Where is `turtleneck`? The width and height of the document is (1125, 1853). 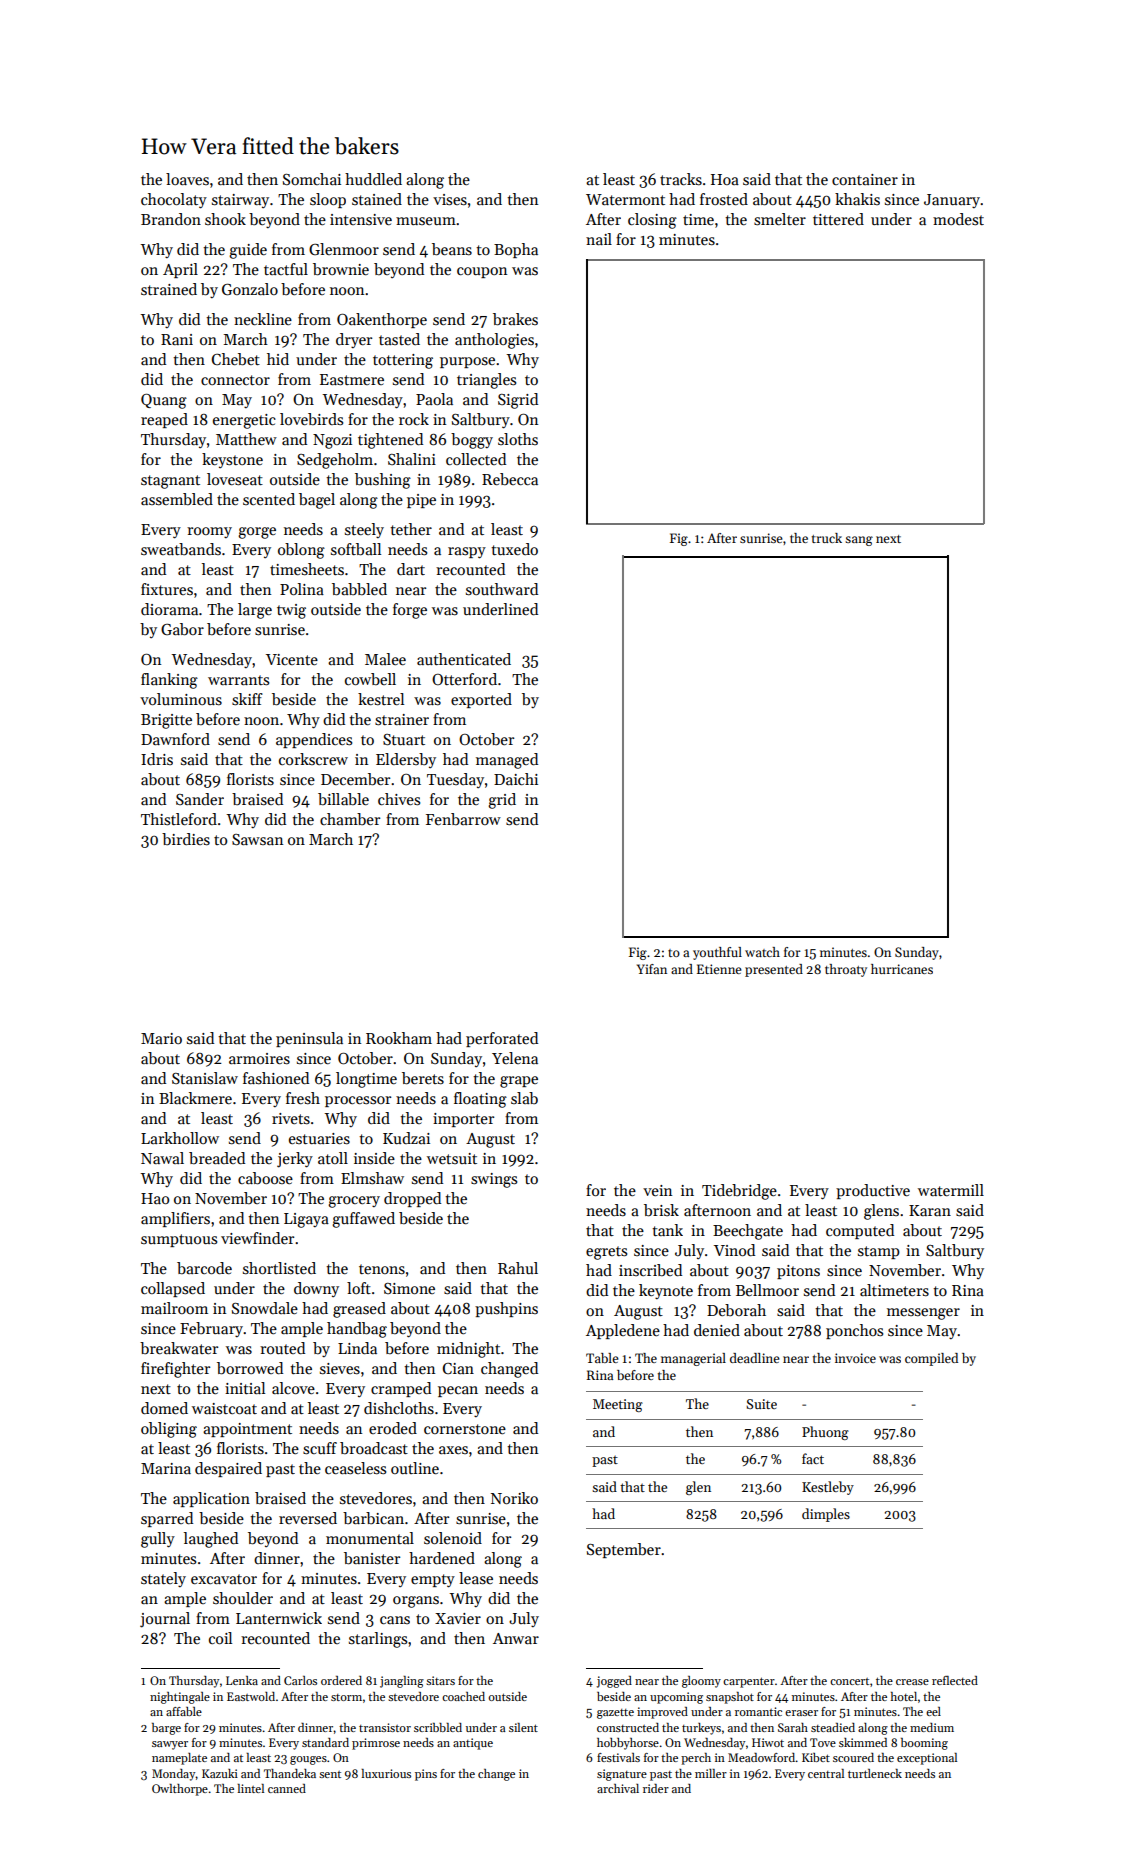
turtleneck is located at coordinates (875, 1773).
